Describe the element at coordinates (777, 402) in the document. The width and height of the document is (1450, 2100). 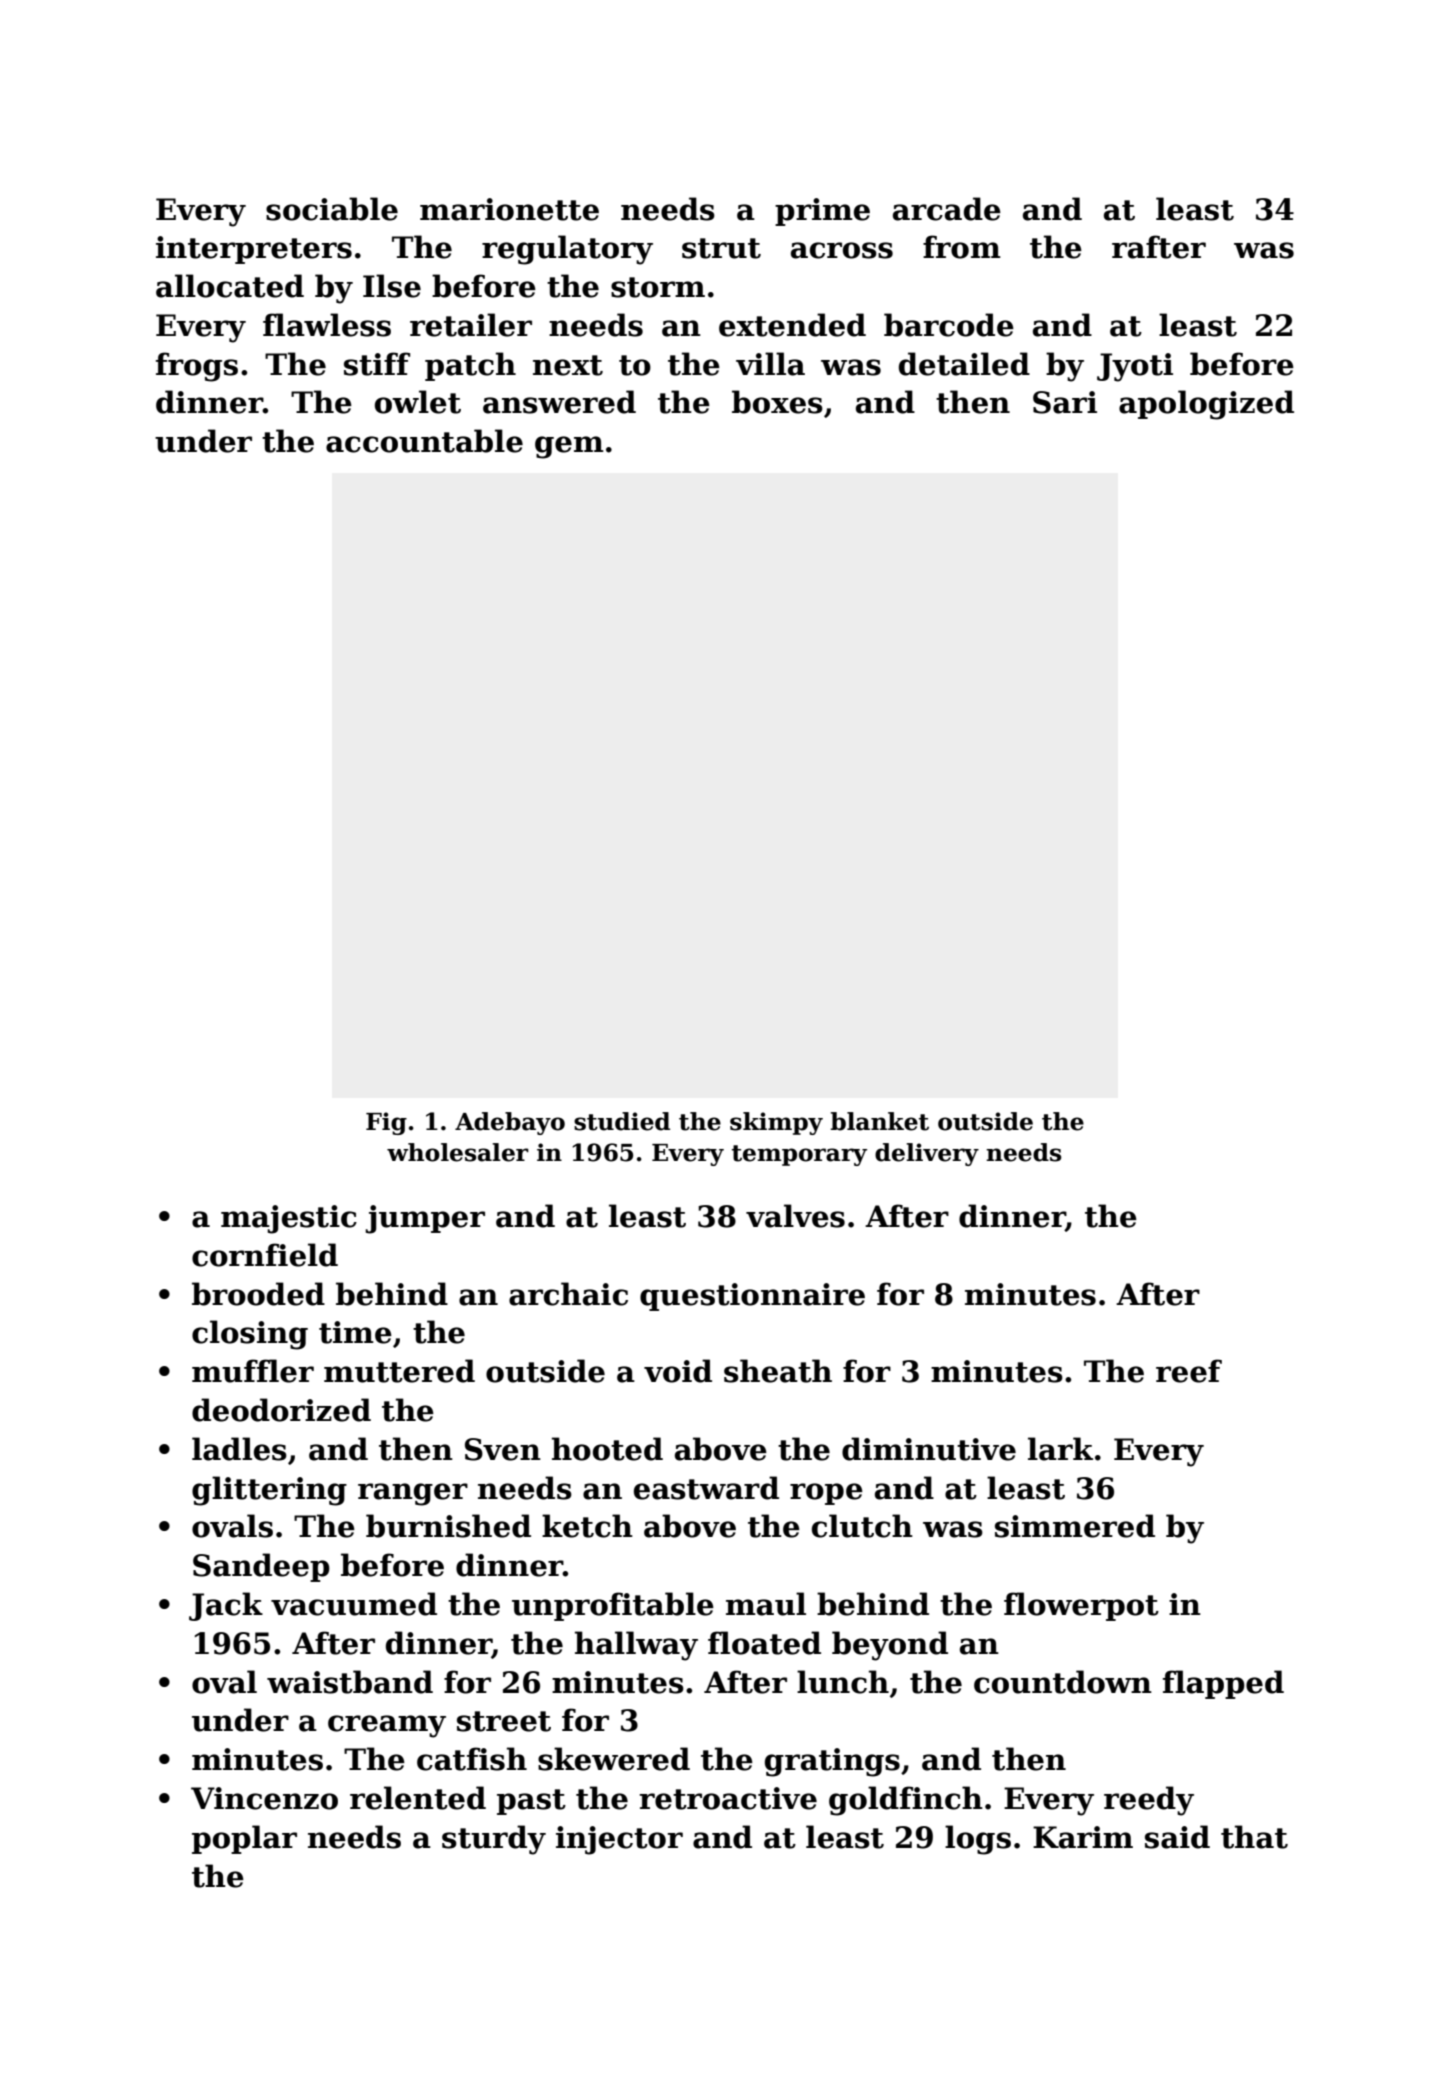
I see `boxes` at that location.
